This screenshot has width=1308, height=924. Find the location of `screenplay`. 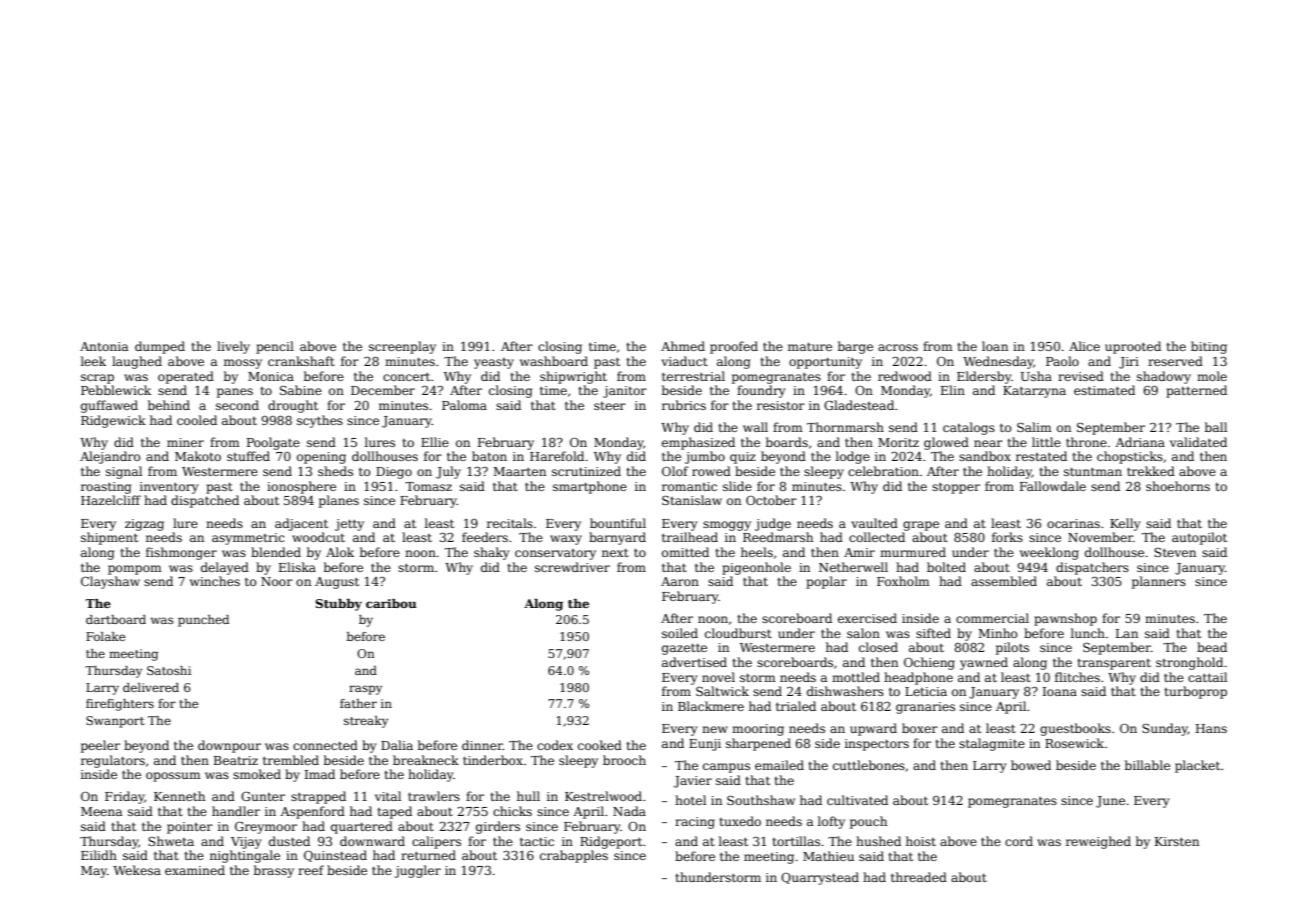

screenplay is located at coordinates (402, 347).
